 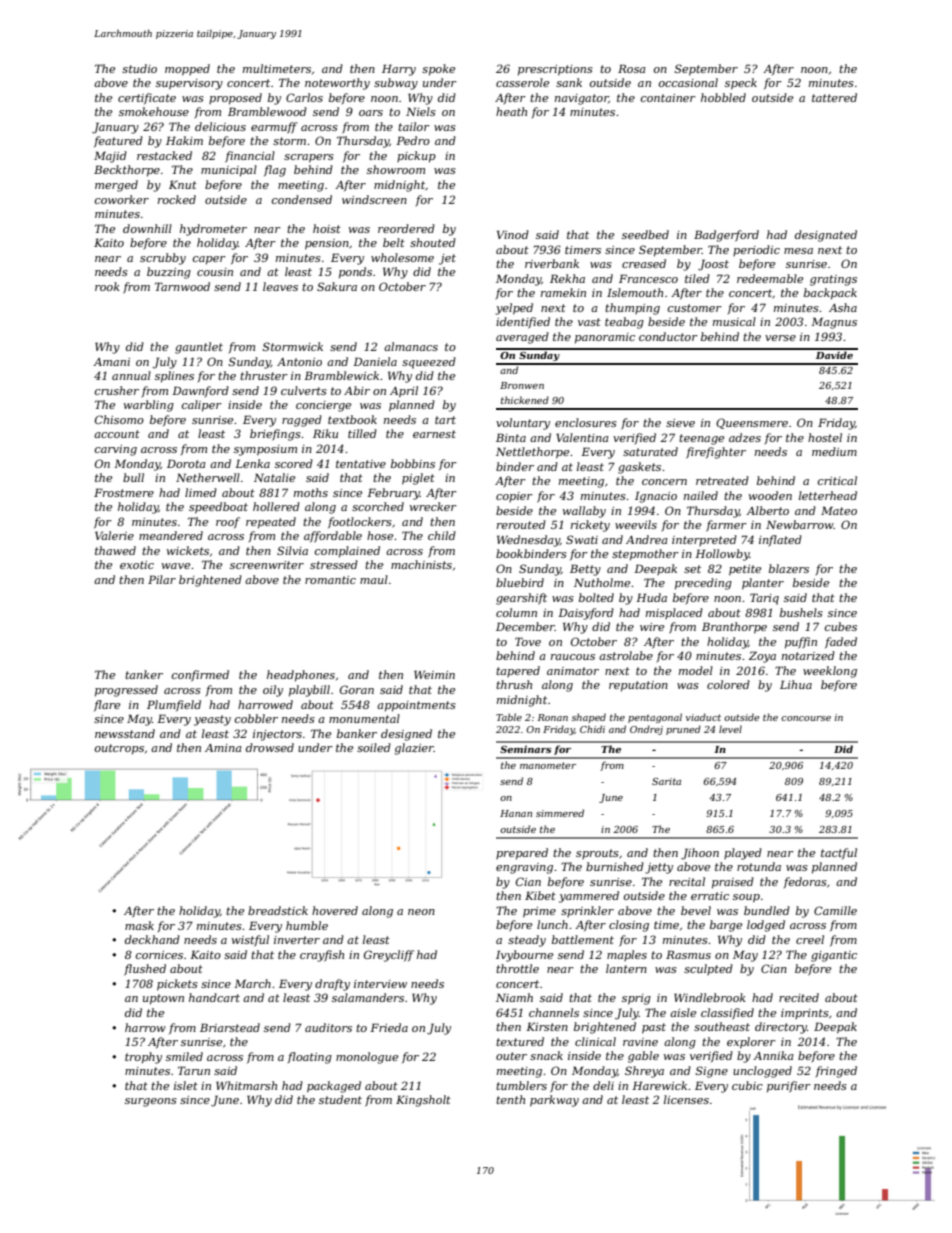 I want to click on shouted, so click(x=433, y=242).
